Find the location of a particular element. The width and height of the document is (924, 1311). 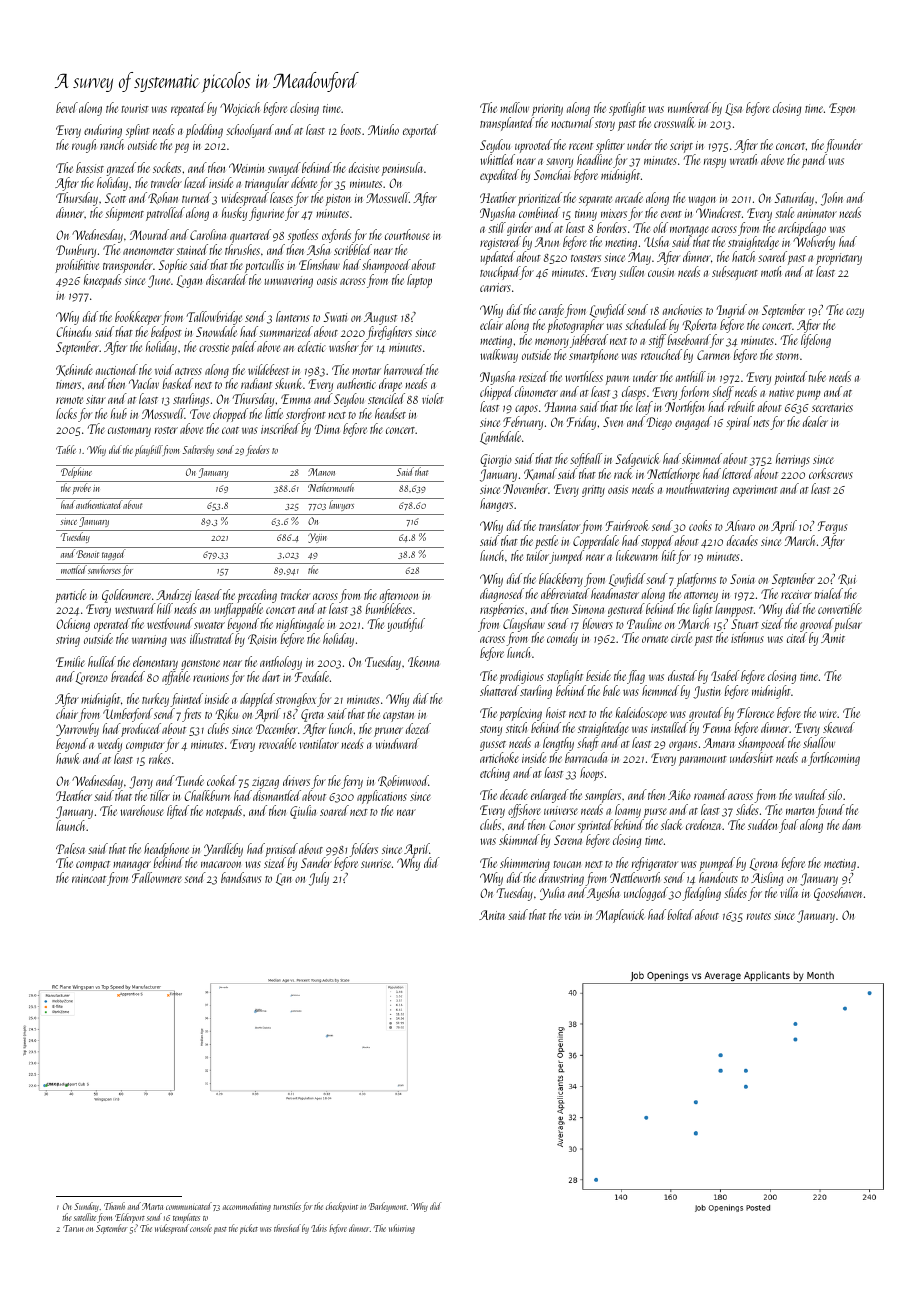

storm is located at coordinates (787, 356).
